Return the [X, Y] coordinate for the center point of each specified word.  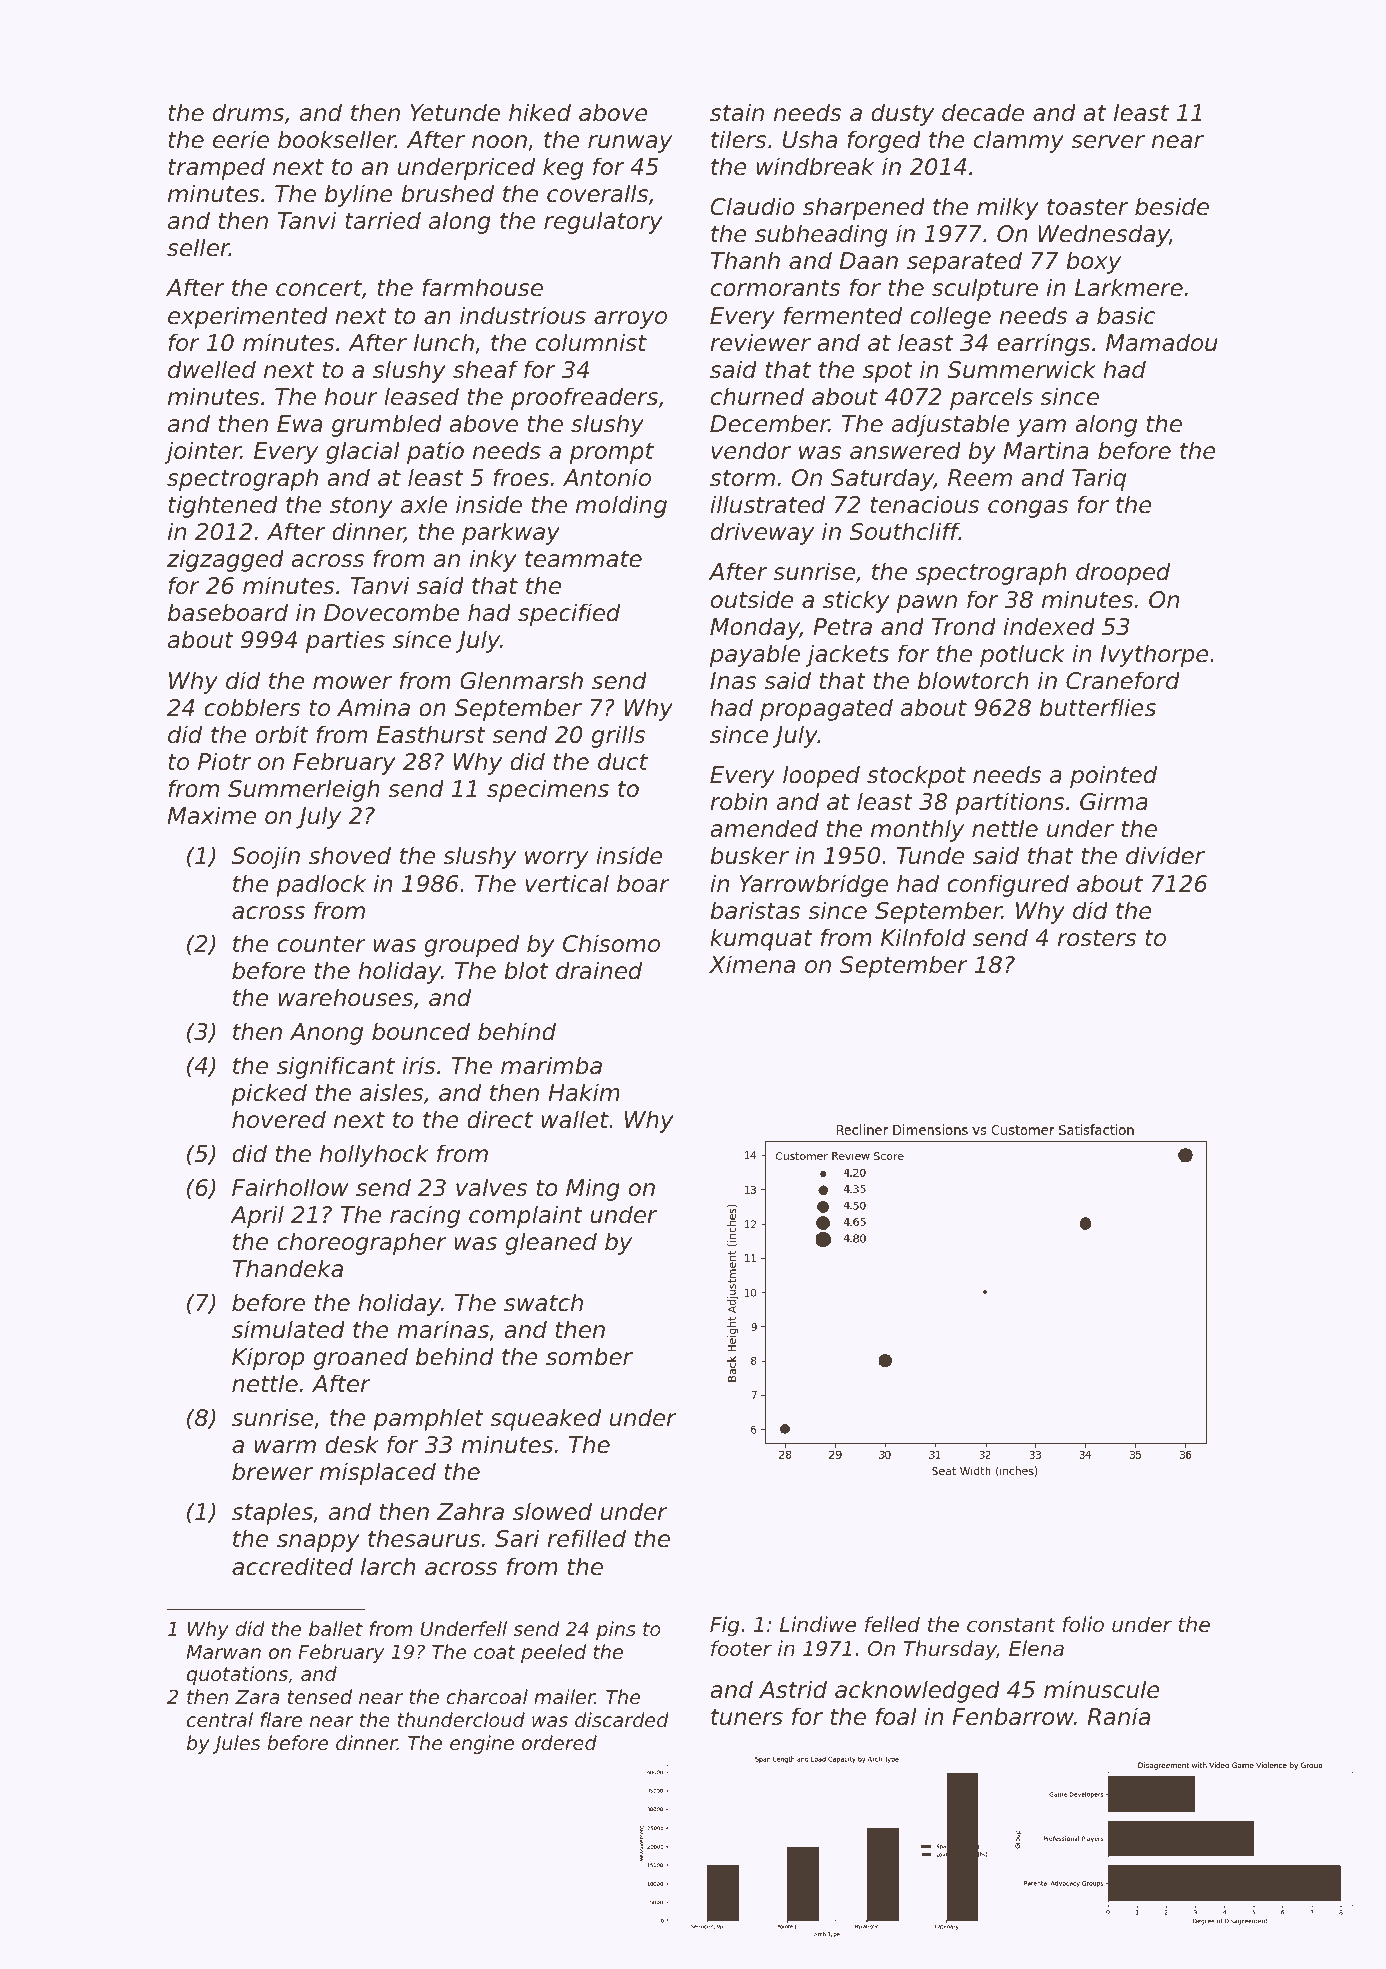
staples [272, 1513]
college [950, 317]
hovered [279, 1119]
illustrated [767, 504]
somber [589, 1356]
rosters [1097, 938]
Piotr [224, 761]
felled [892, 1624]
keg [563, 168]
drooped [1123, 573]
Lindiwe [818, 1624]
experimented [248, 317]
